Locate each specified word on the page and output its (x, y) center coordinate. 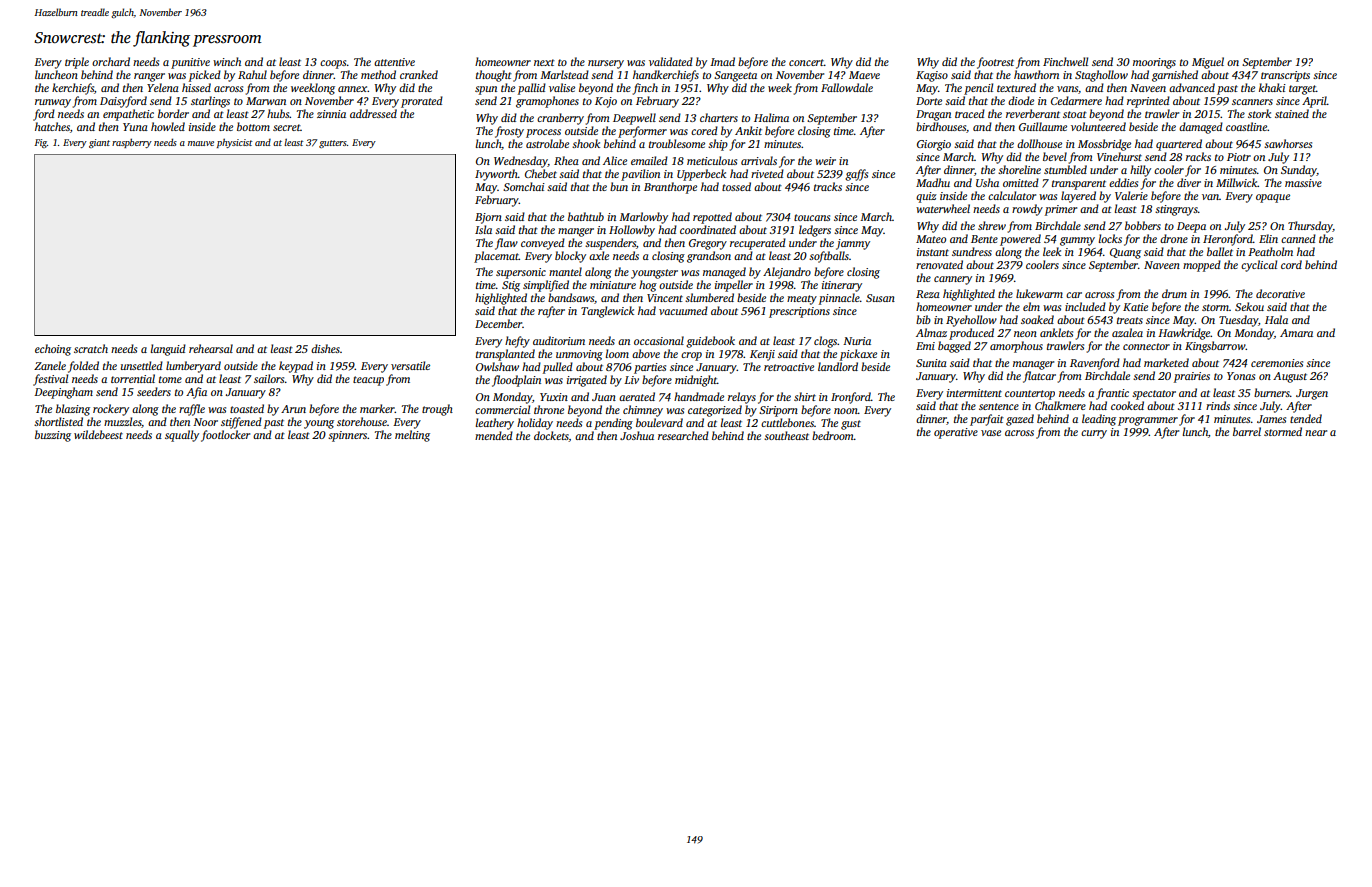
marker (377, 408)
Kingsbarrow (1215, 347)
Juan (604, 397)
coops (333, 64)
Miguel (1208, 63)
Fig (41, 143)
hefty (517, 342)
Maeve (864, 75)
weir (825, 161)
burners (1272, 392)
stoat (1075, 114)
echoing (53, 350)
